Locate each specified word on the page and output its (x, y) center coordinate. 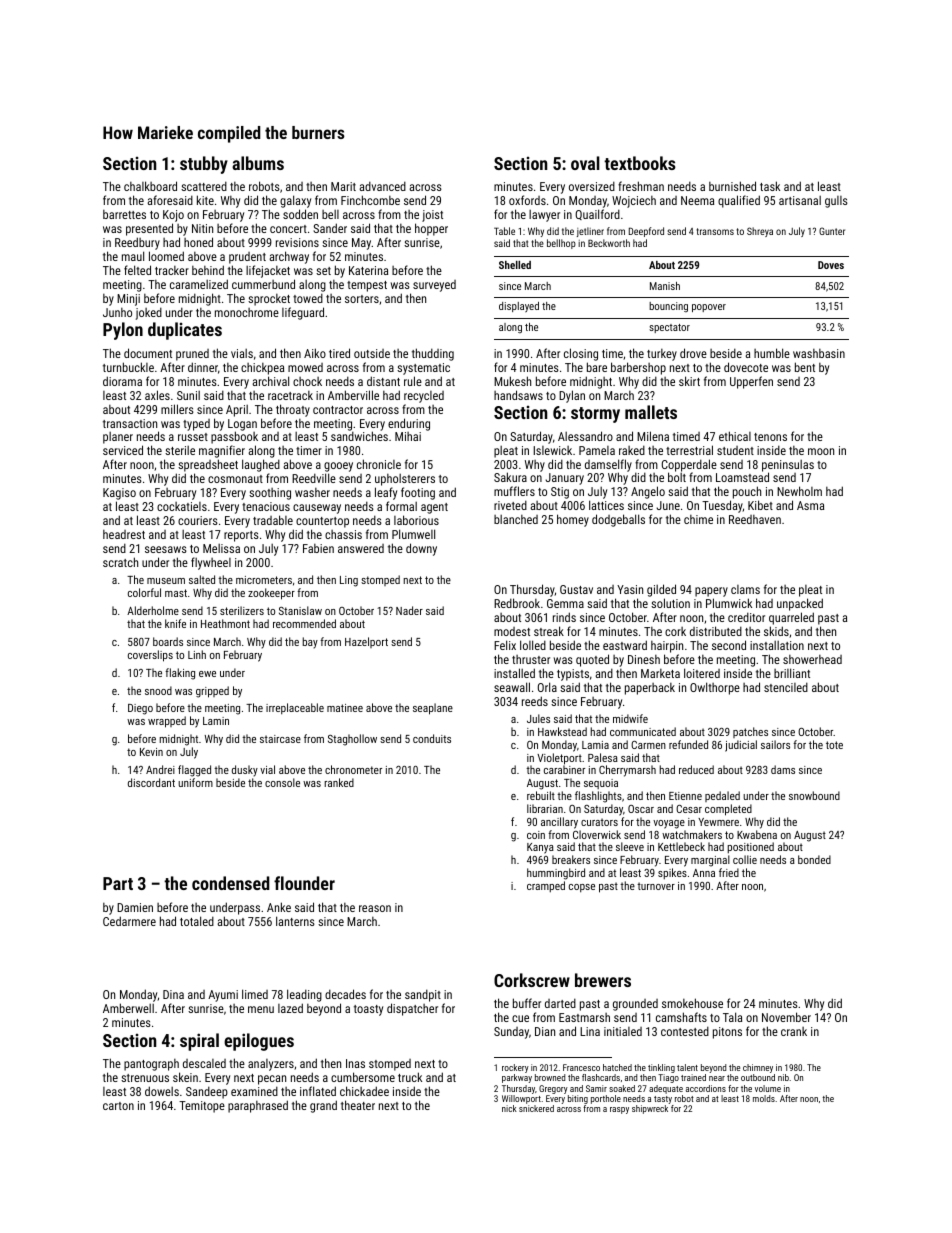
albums (258, 163)
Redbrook (517, 603)
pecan (272, 1080)
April (237, 411)
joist (432, 216)
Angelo (648, 492)
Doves (831, 265)
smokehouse (692, 1003)
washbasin (819, 353)
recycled (424, 397)
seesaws (166, 549)
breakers (571, 859)
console (282, 782)
